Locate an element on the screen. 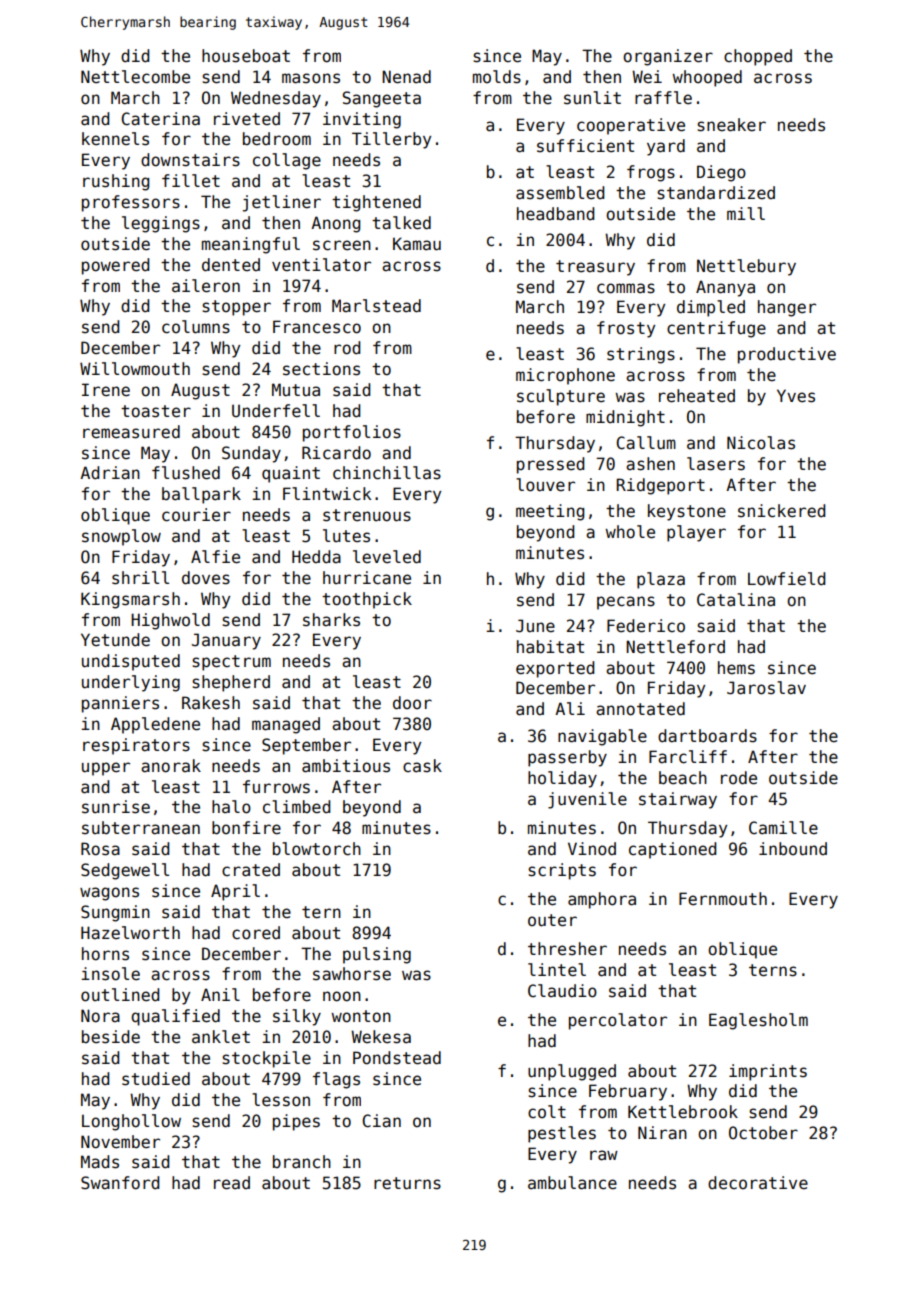 The height and width of the screenshot is (1308, 924). ashen is located at coordinates (650, 464).
